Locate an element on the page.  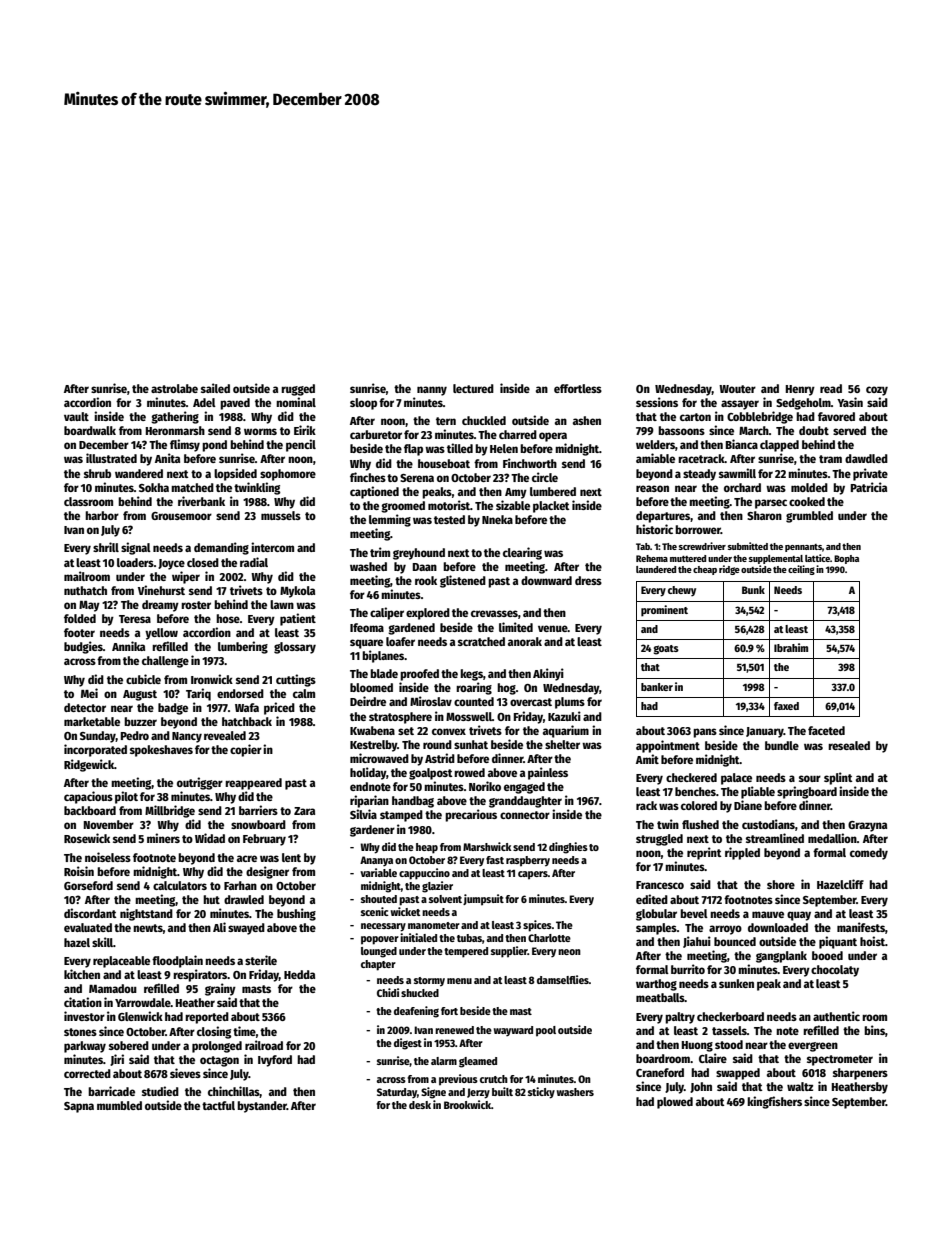
Huong is located at coordinates (697, 1046).
